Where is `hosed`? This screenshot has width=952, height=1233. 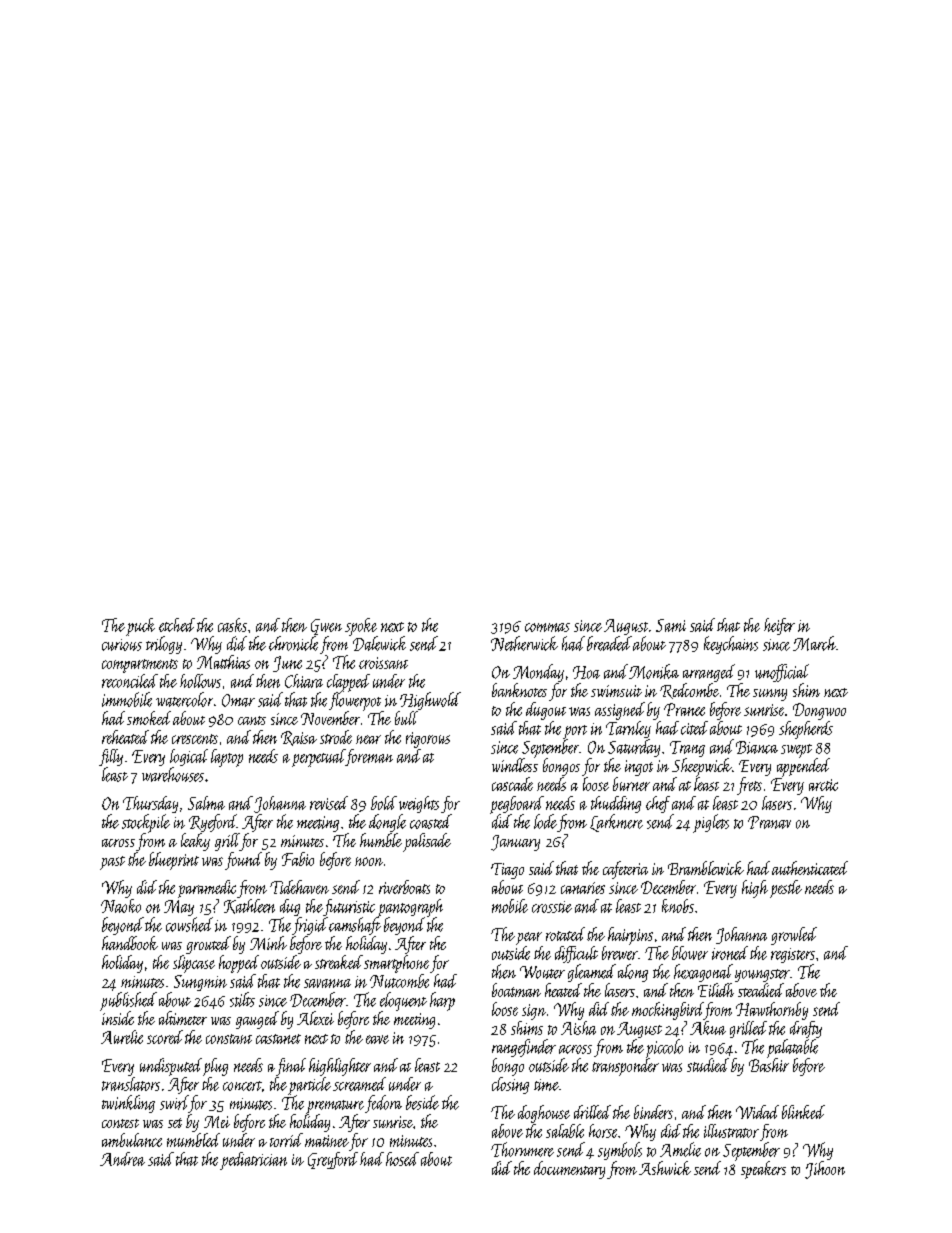
hosed is located at coordinates (402, 1159).
